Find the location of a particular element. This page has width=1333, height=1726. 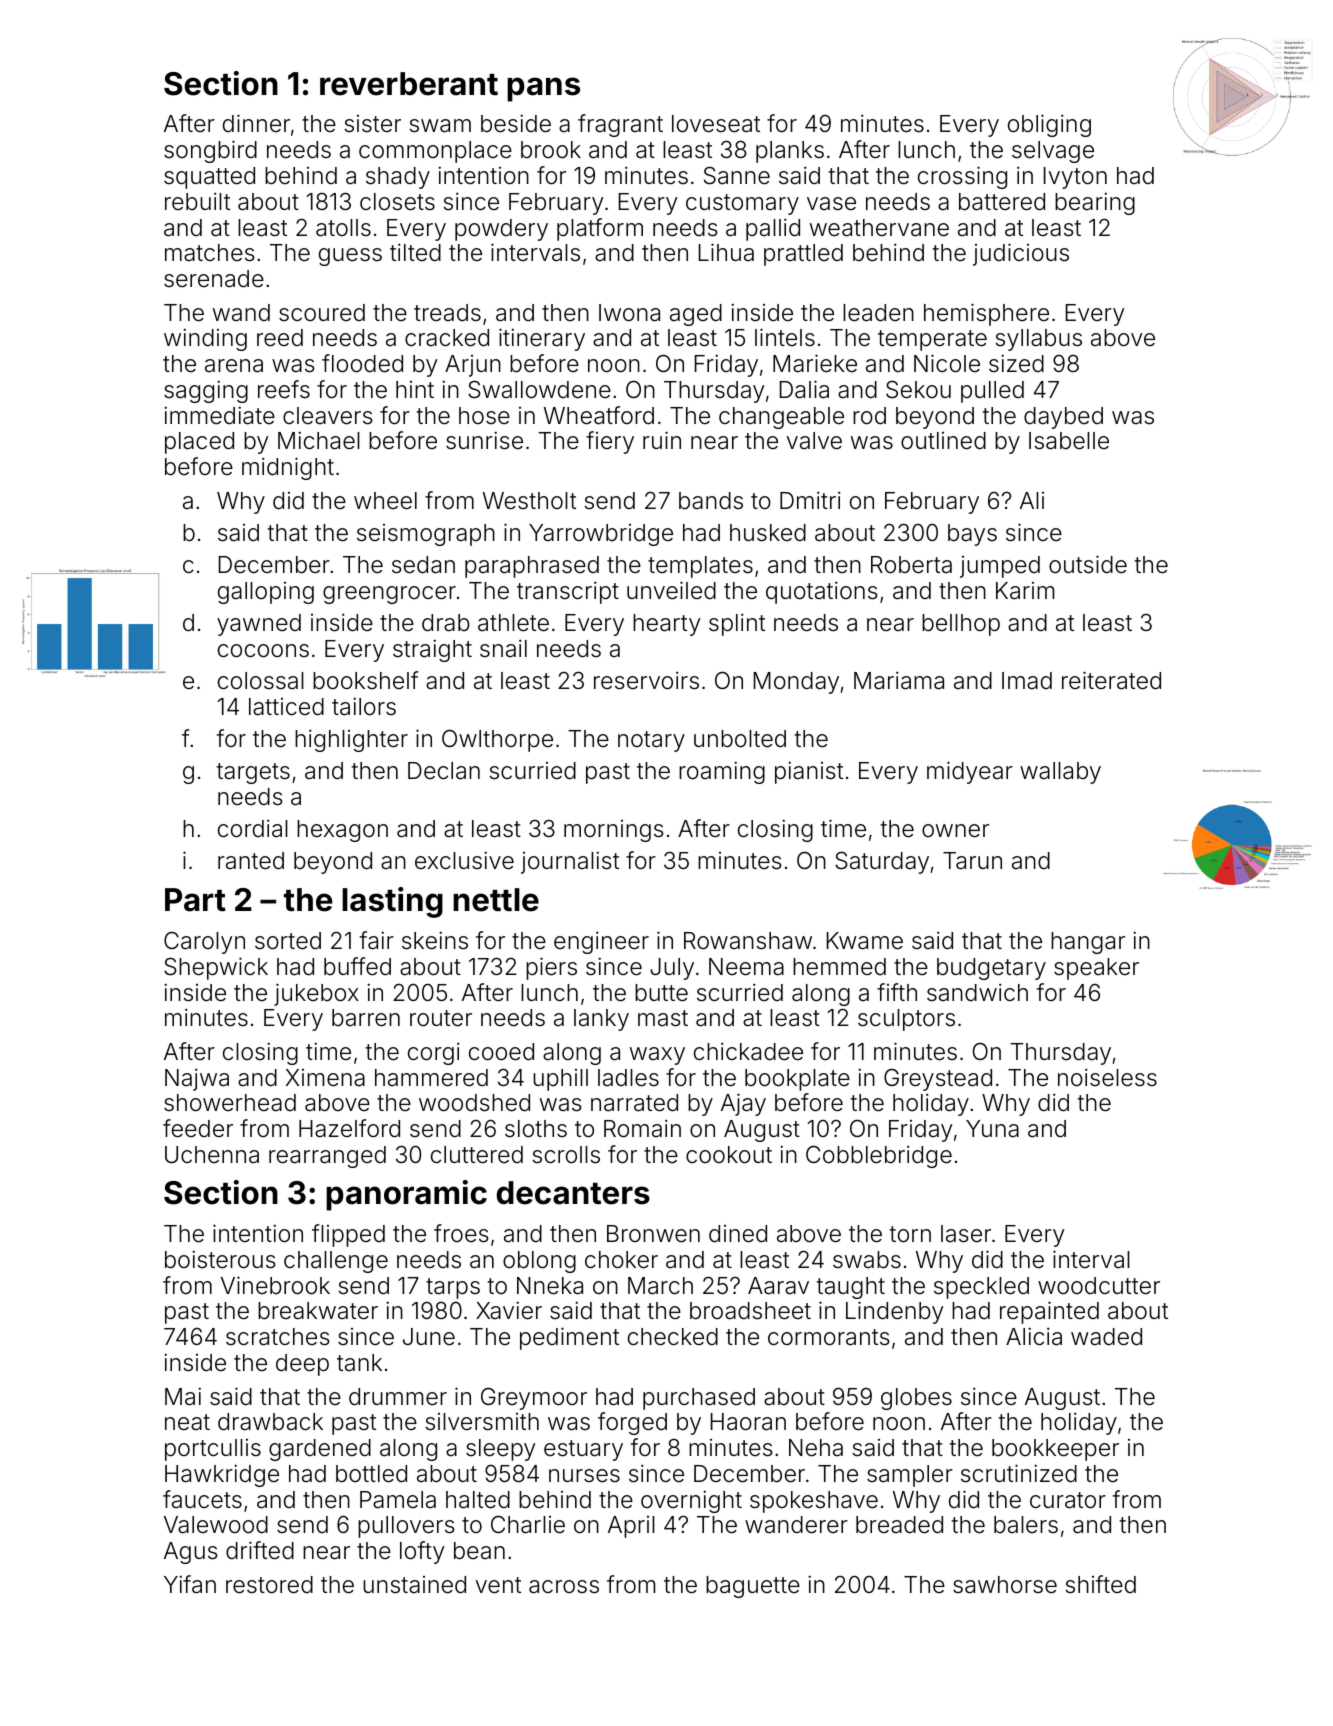

pullovers is located at coordinates (406, 1527).
